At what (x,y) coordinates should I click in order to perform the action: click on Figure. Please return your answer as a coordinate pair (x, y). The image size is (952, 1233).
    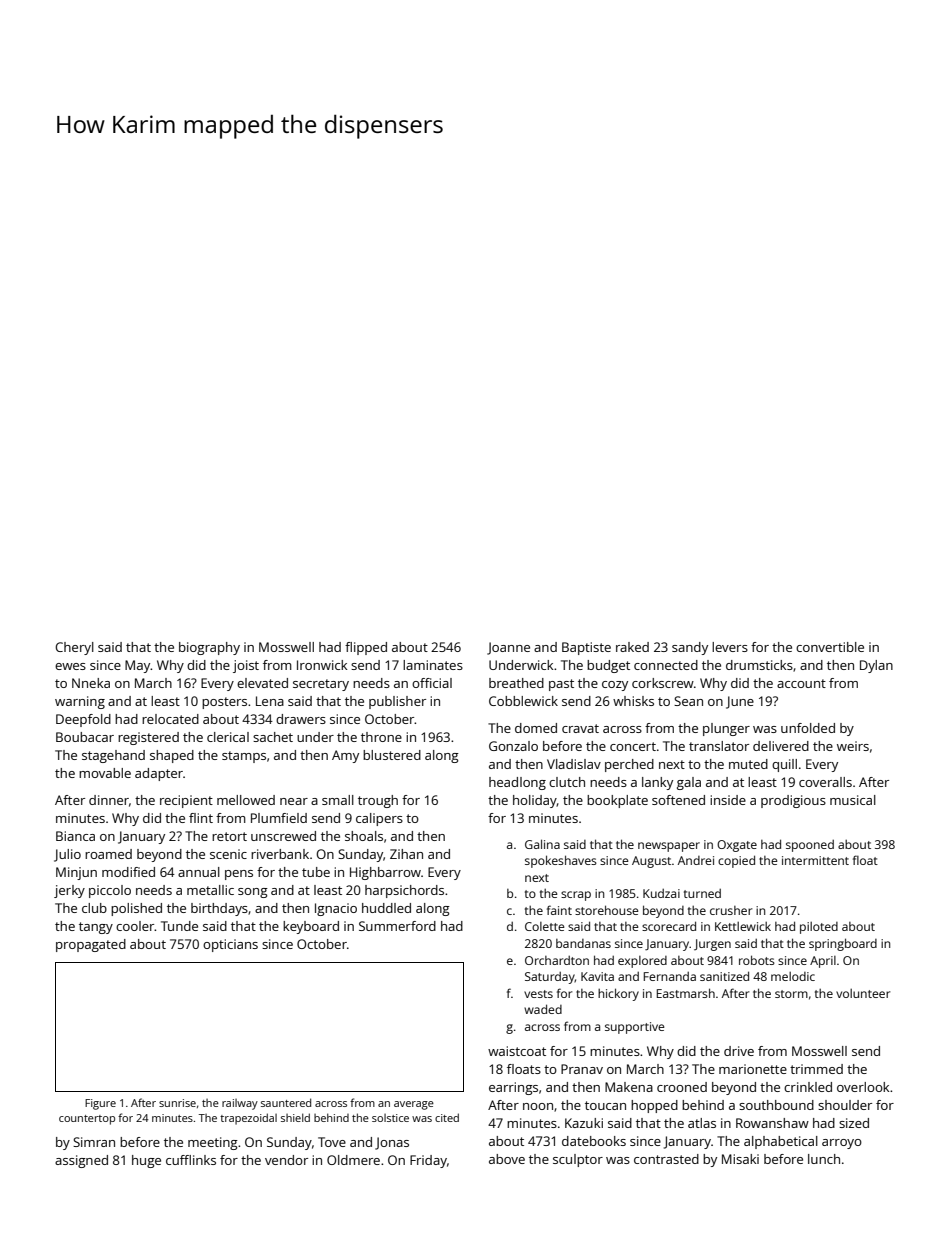
    Looking at the image, I should click on (100, 1104).
